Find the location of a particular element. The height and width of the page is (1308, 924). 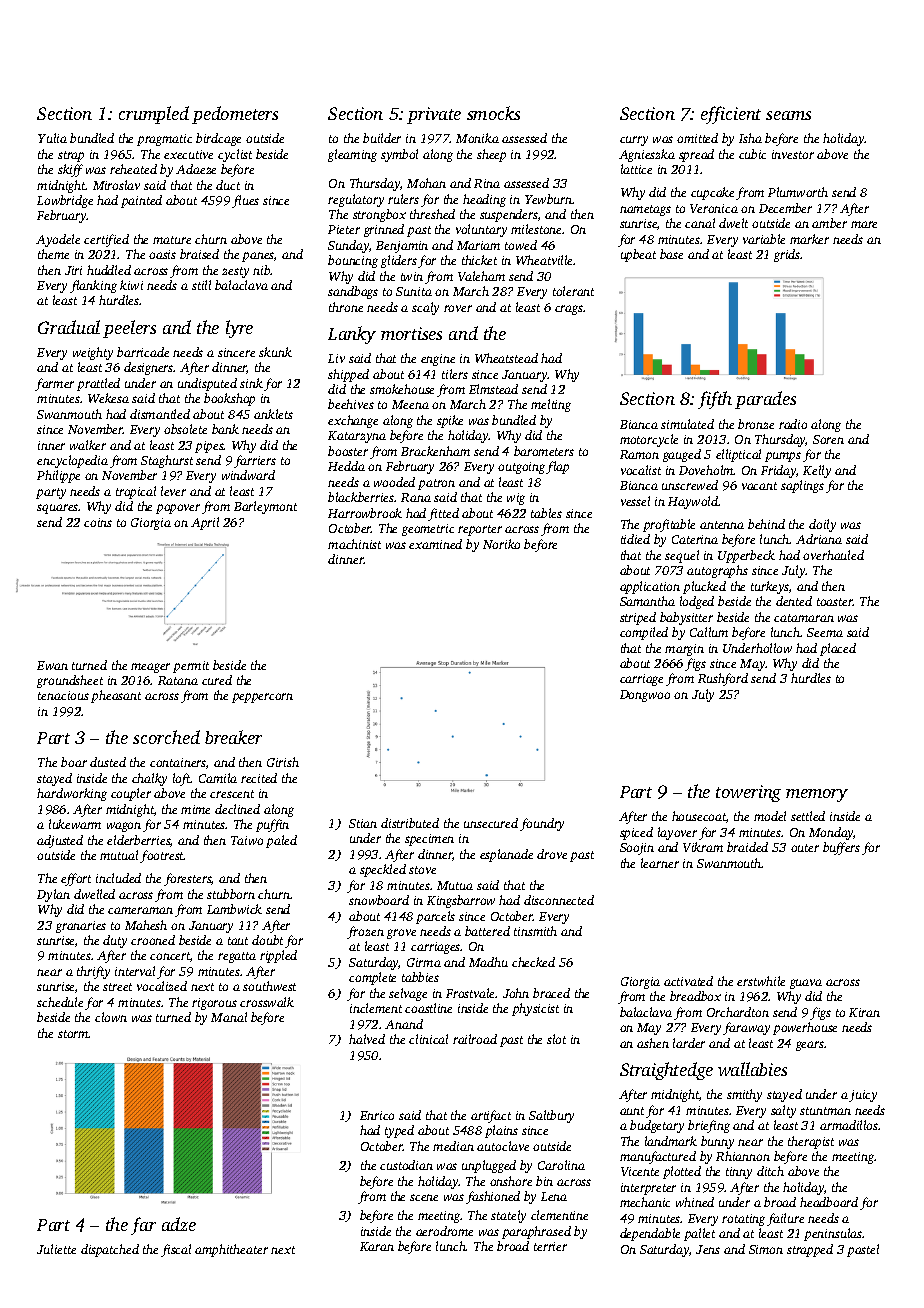

private is located at coordinates (434, 115).
